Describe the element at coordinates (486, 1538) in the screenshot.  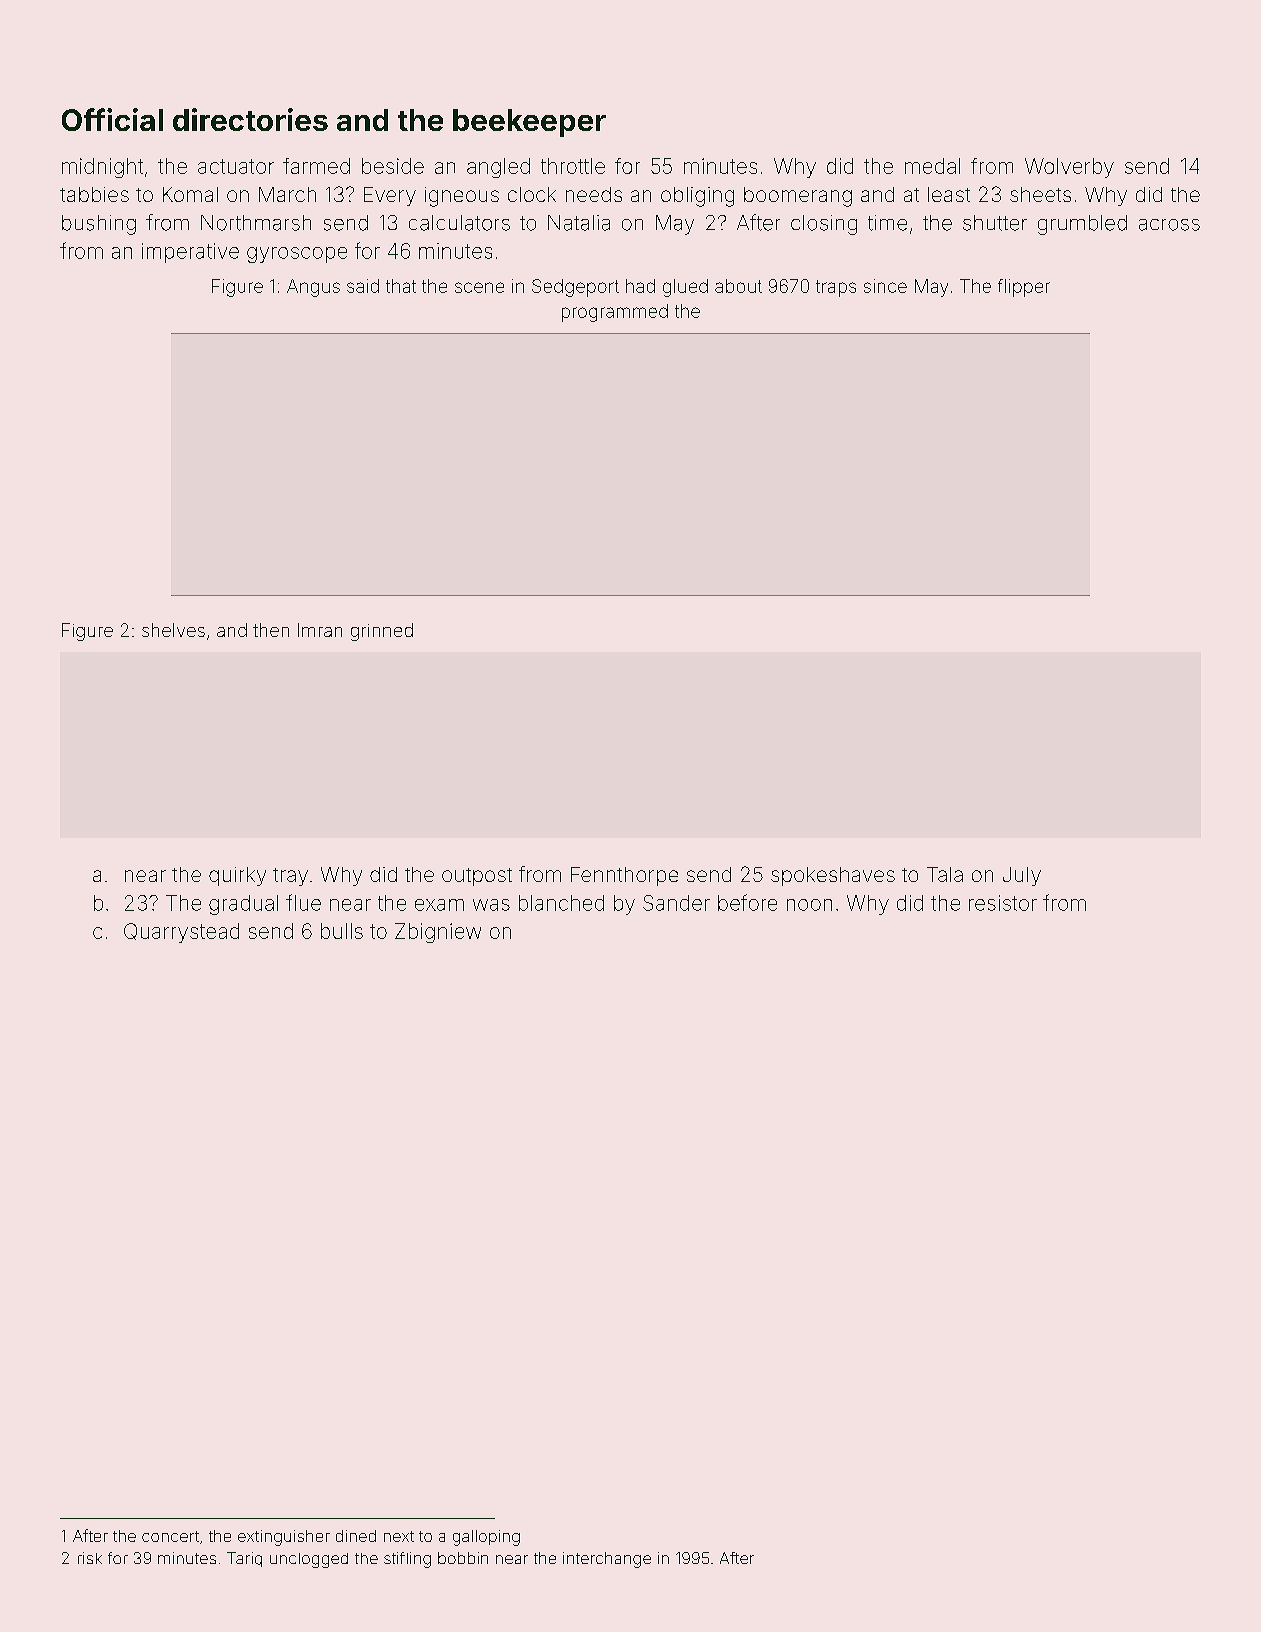
I see `galloping` at that location.
